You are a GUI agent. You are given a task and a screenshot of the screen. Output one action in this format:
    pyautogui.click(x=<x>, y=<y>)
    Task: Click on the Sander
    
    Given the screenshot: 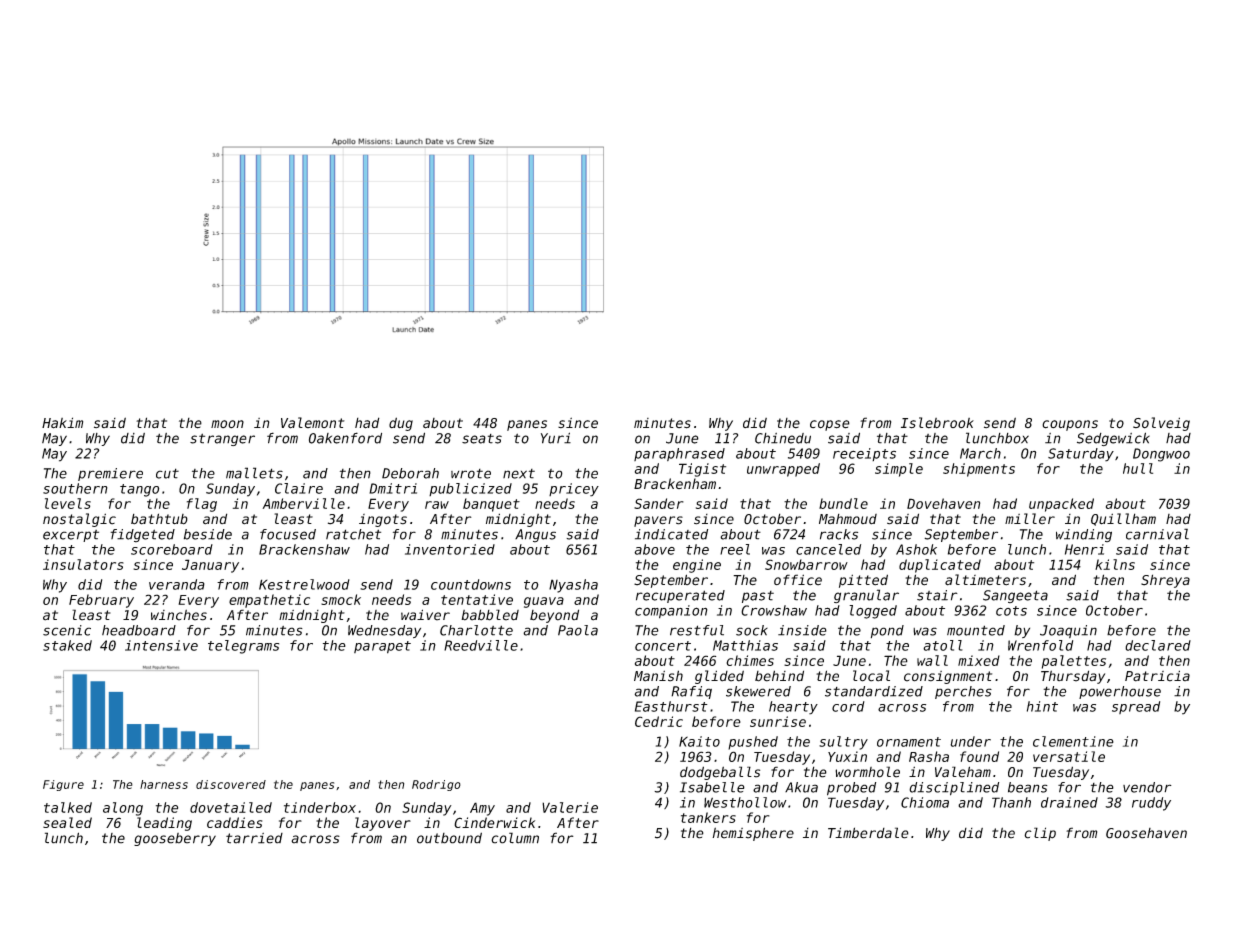 What is the action you would take?
    pyautogui.click(x=659, y=503)
